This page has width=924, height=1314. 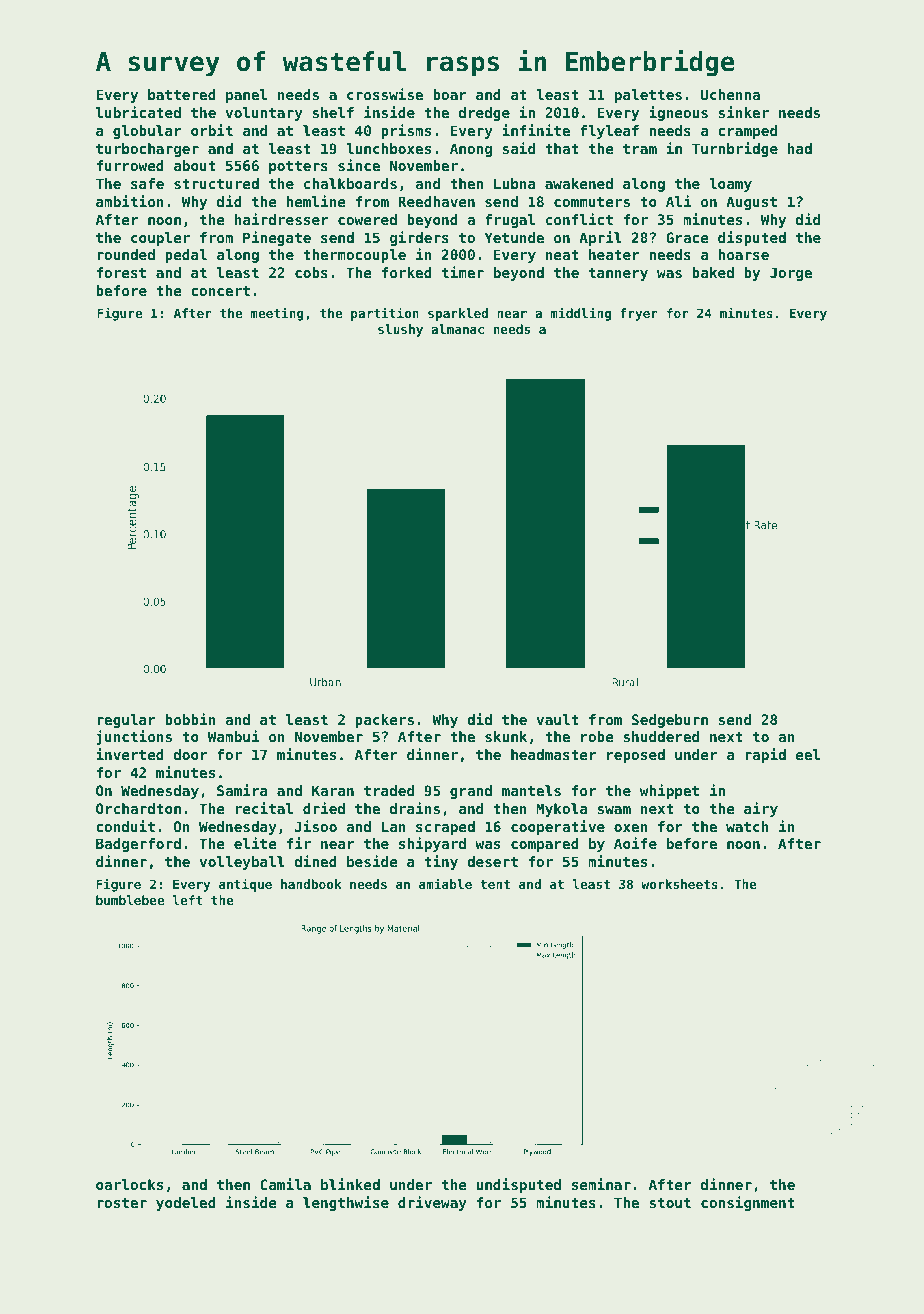 I want to click on palettes, so click(x=648, y=96).
